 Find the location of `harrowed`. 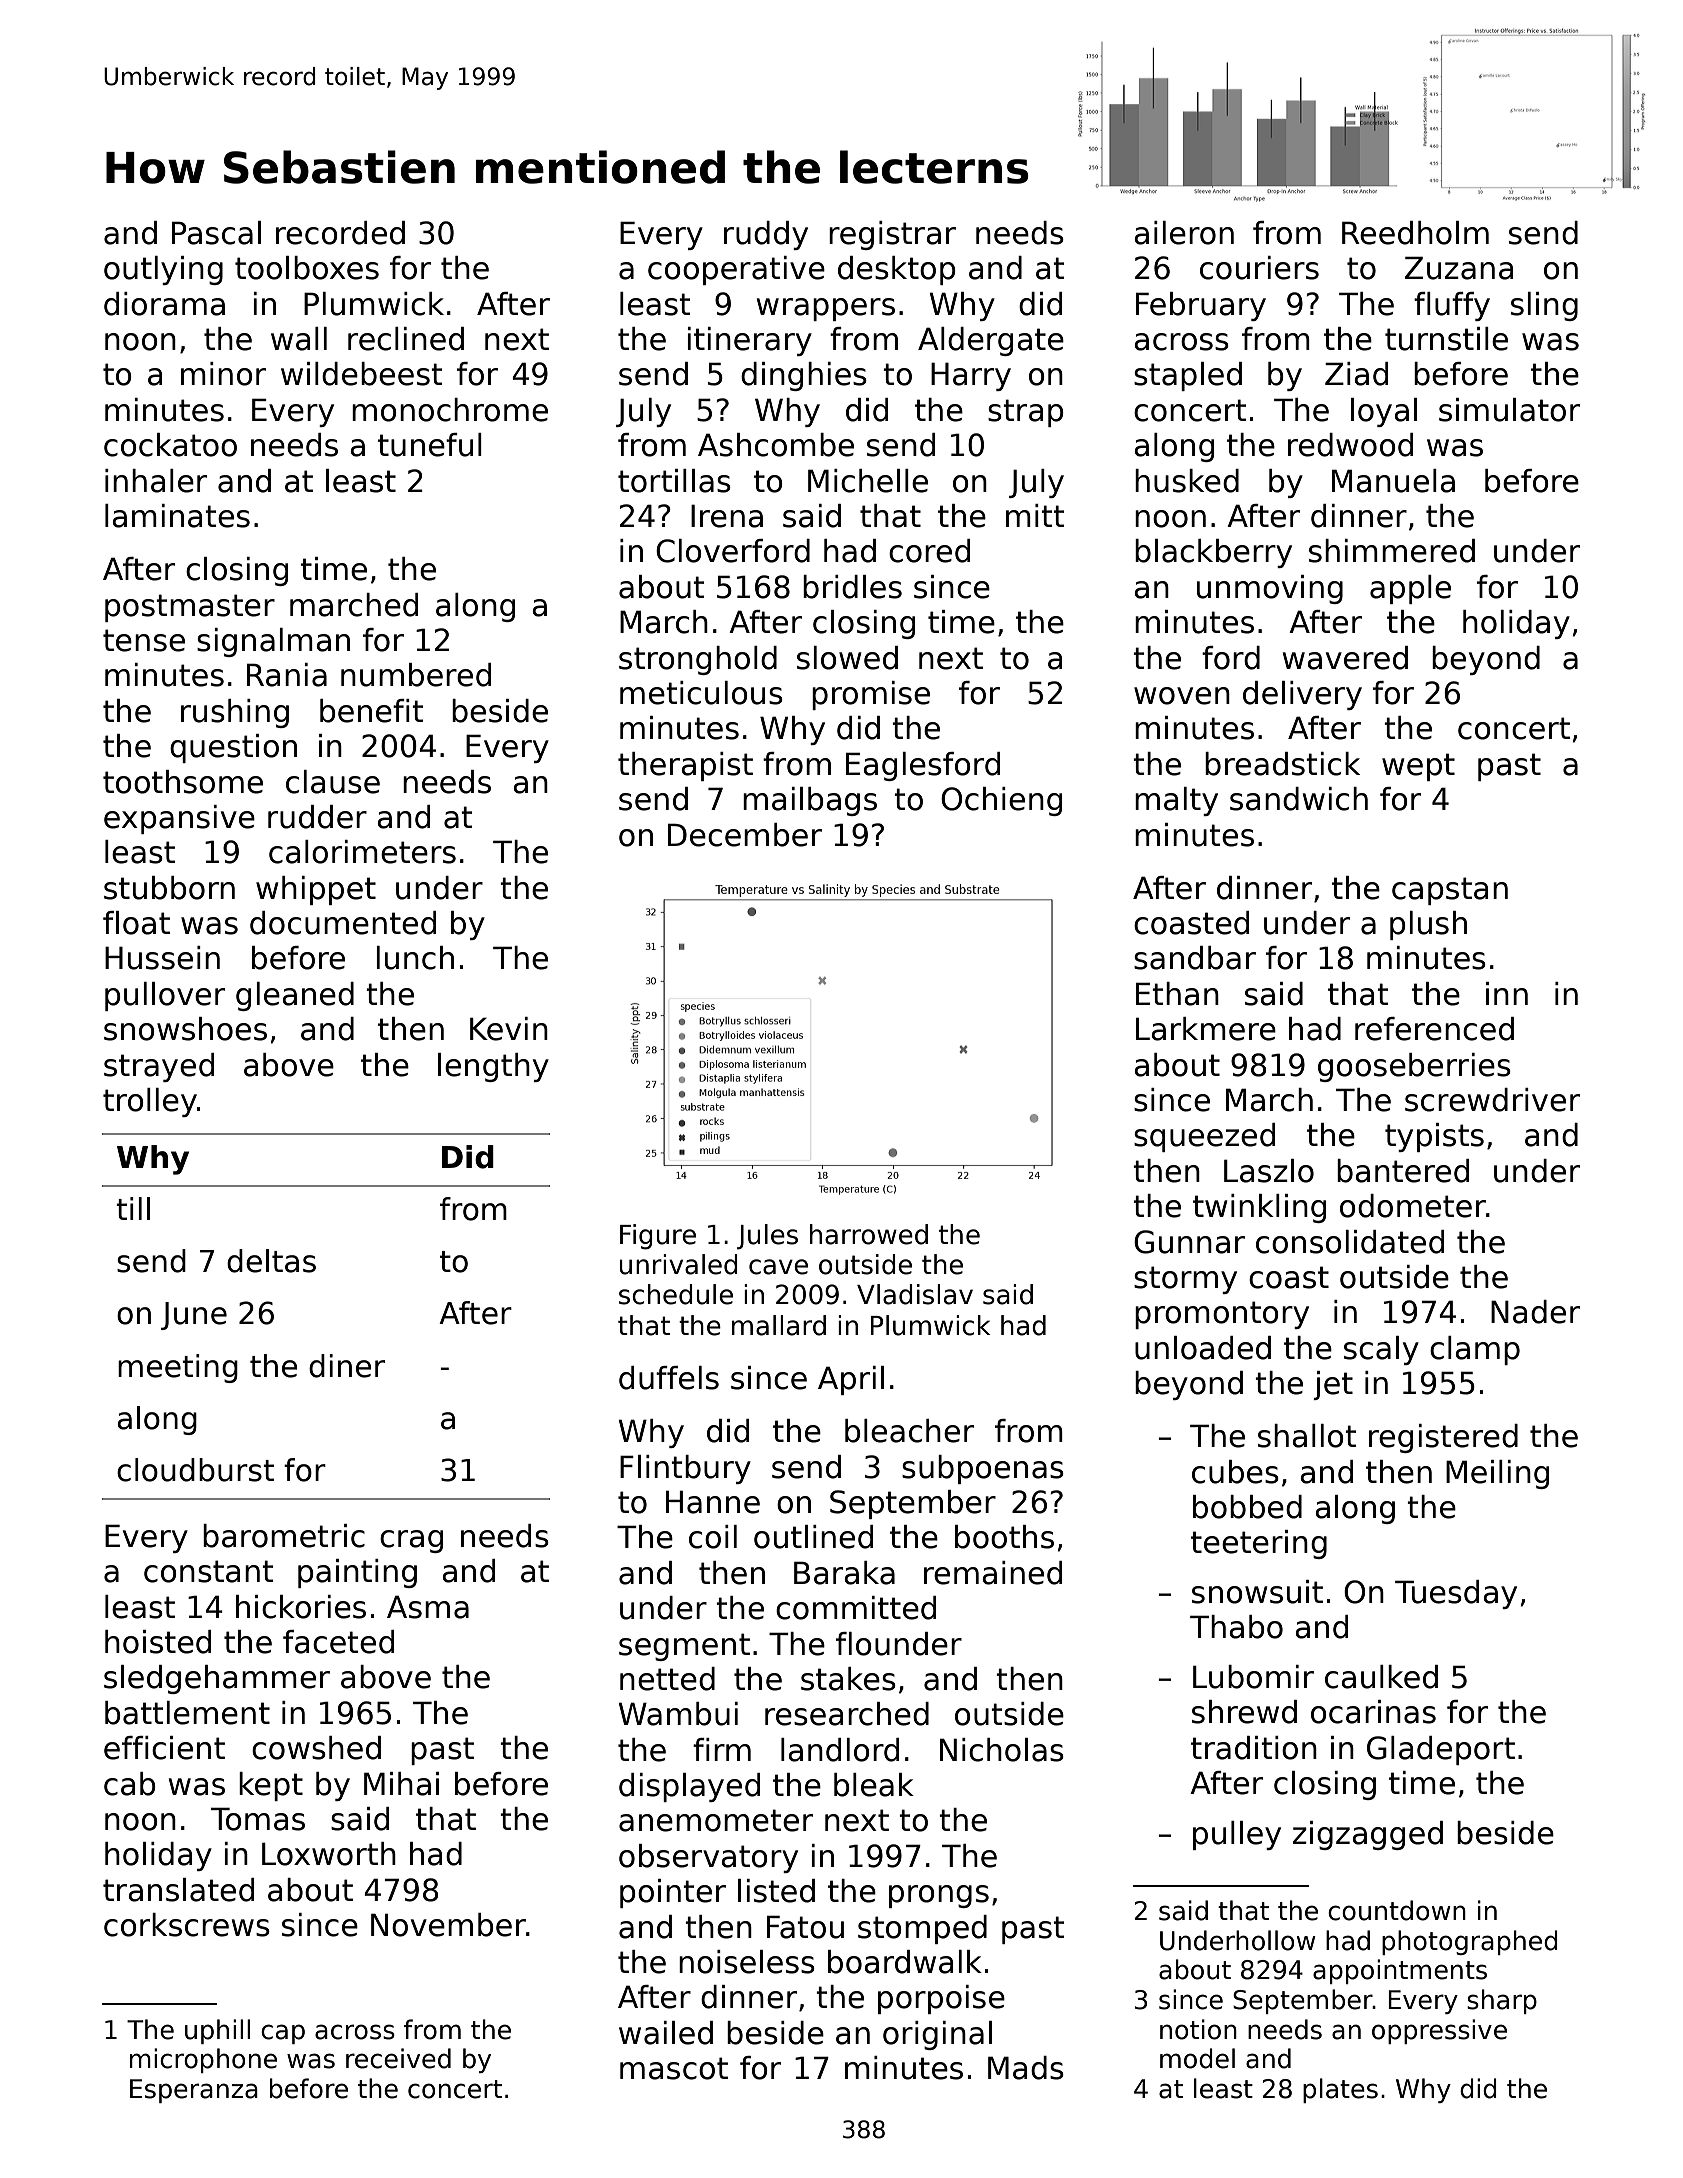

harrowed is located at coordinates (869, 1234).
